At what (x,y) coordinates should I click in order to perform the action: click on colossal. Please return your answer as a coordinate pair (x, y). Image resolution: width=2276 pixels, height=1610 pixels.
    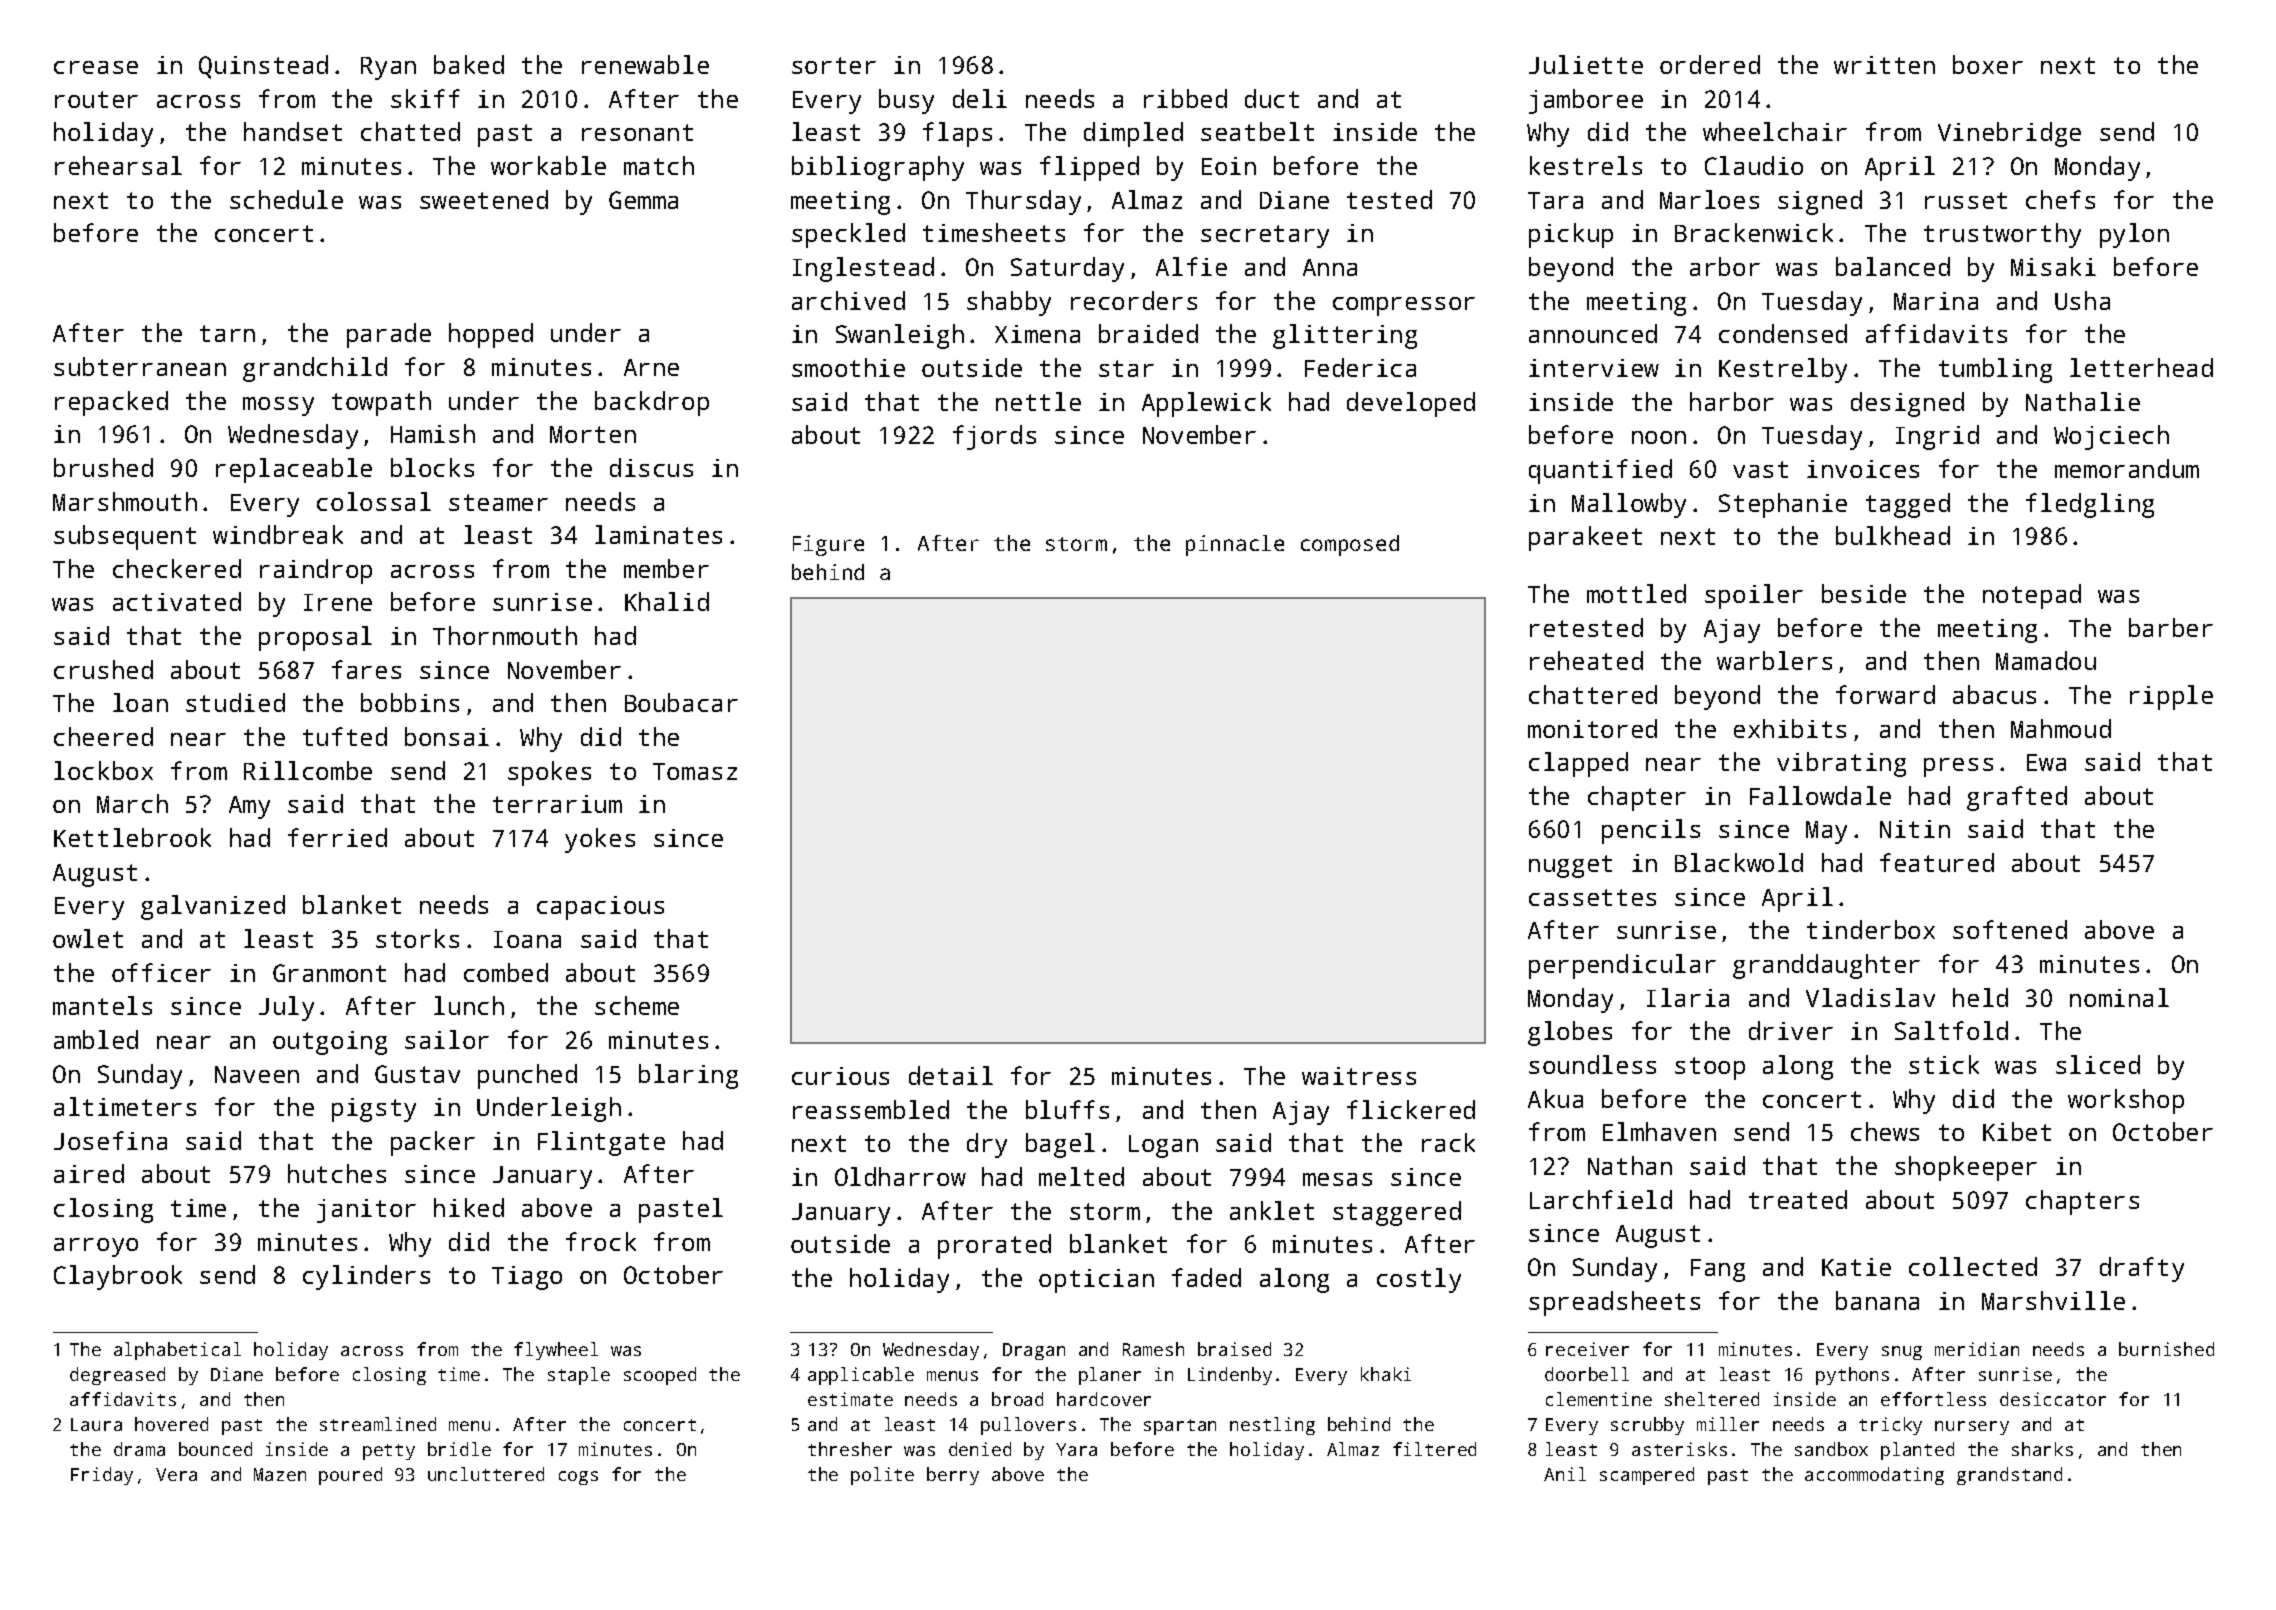
    Looking at the image, I should click on (374, 501).
